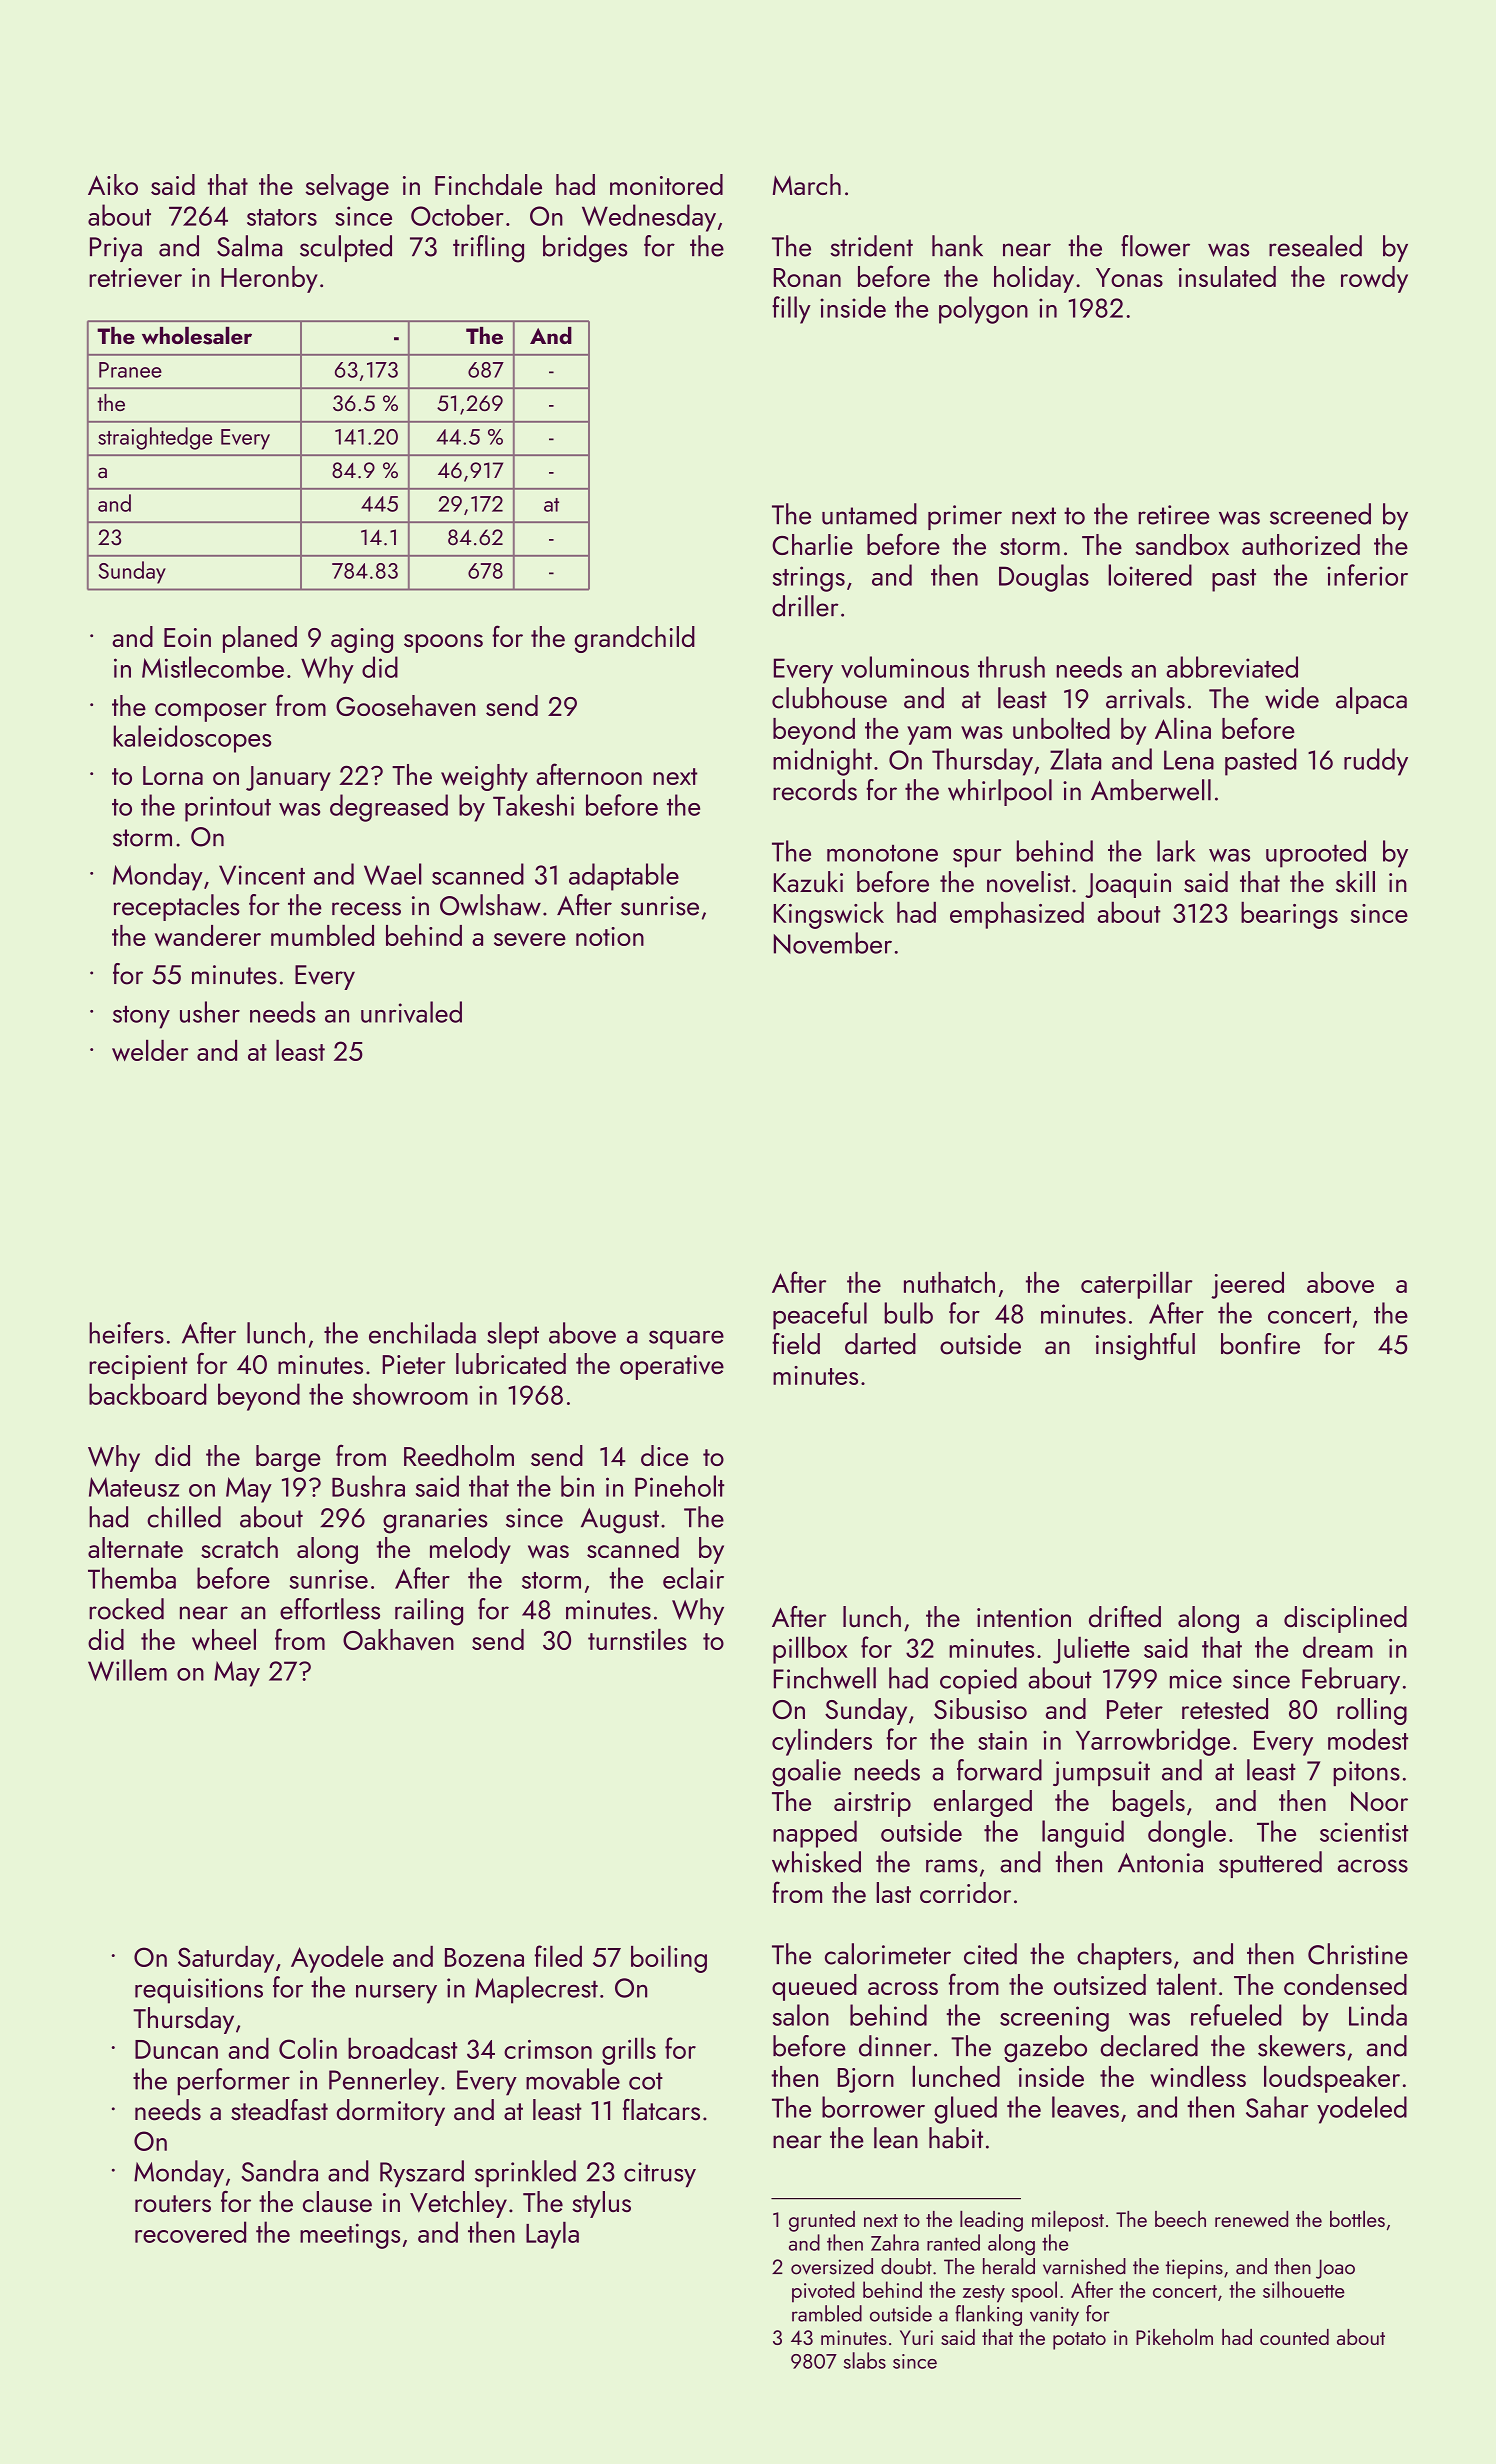  What do you see at coordinates (1315, 246) in the screenshot?
I see `resealed` at bounding box center [1315, 246].
